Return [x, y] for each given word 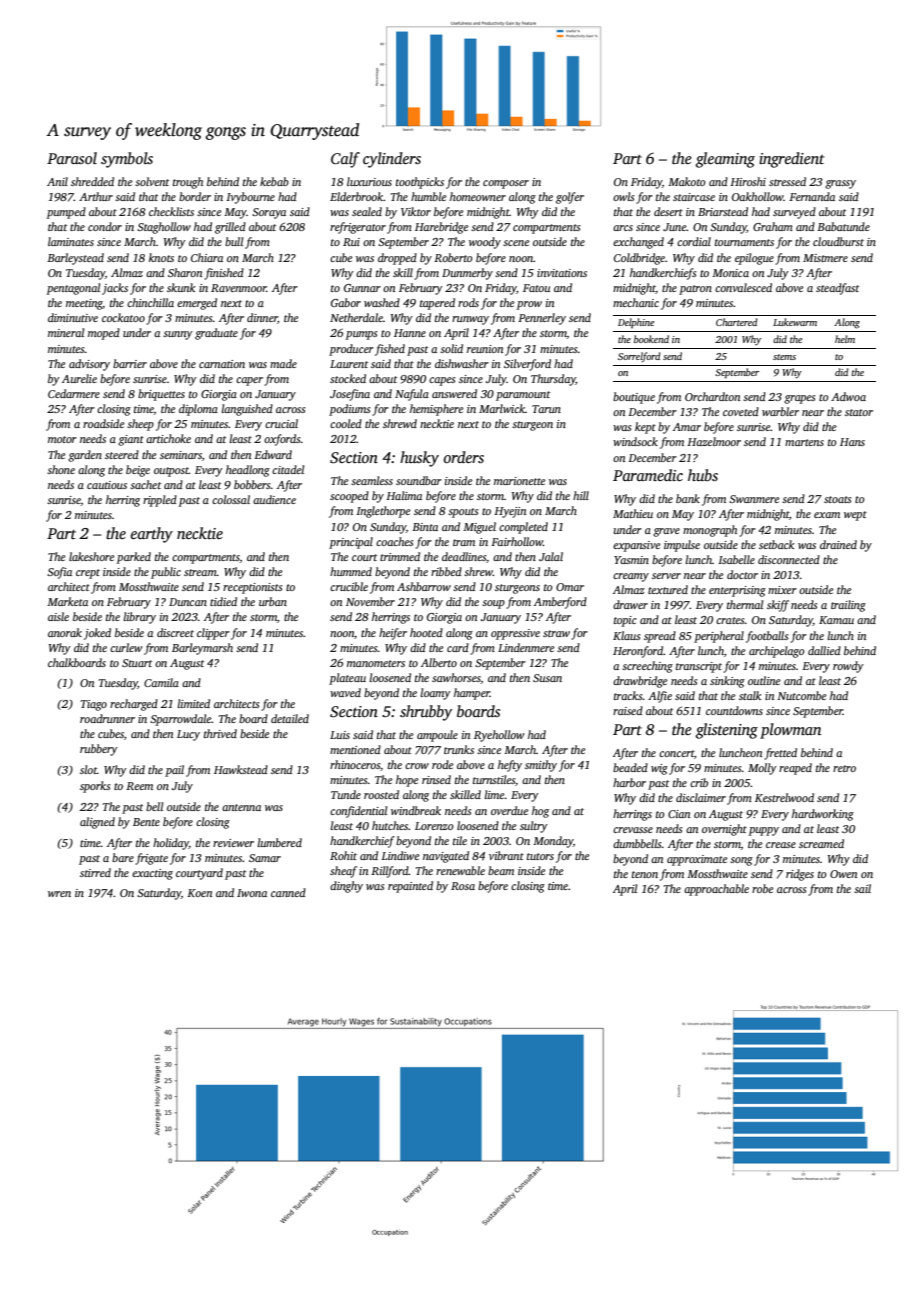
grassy [840, 184]
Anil [57, 181]
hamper [472, 694]
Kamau [836, 620]
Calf [345, 160]
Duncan [188, 602]
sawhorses [456, 678]
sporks [95, 787]
